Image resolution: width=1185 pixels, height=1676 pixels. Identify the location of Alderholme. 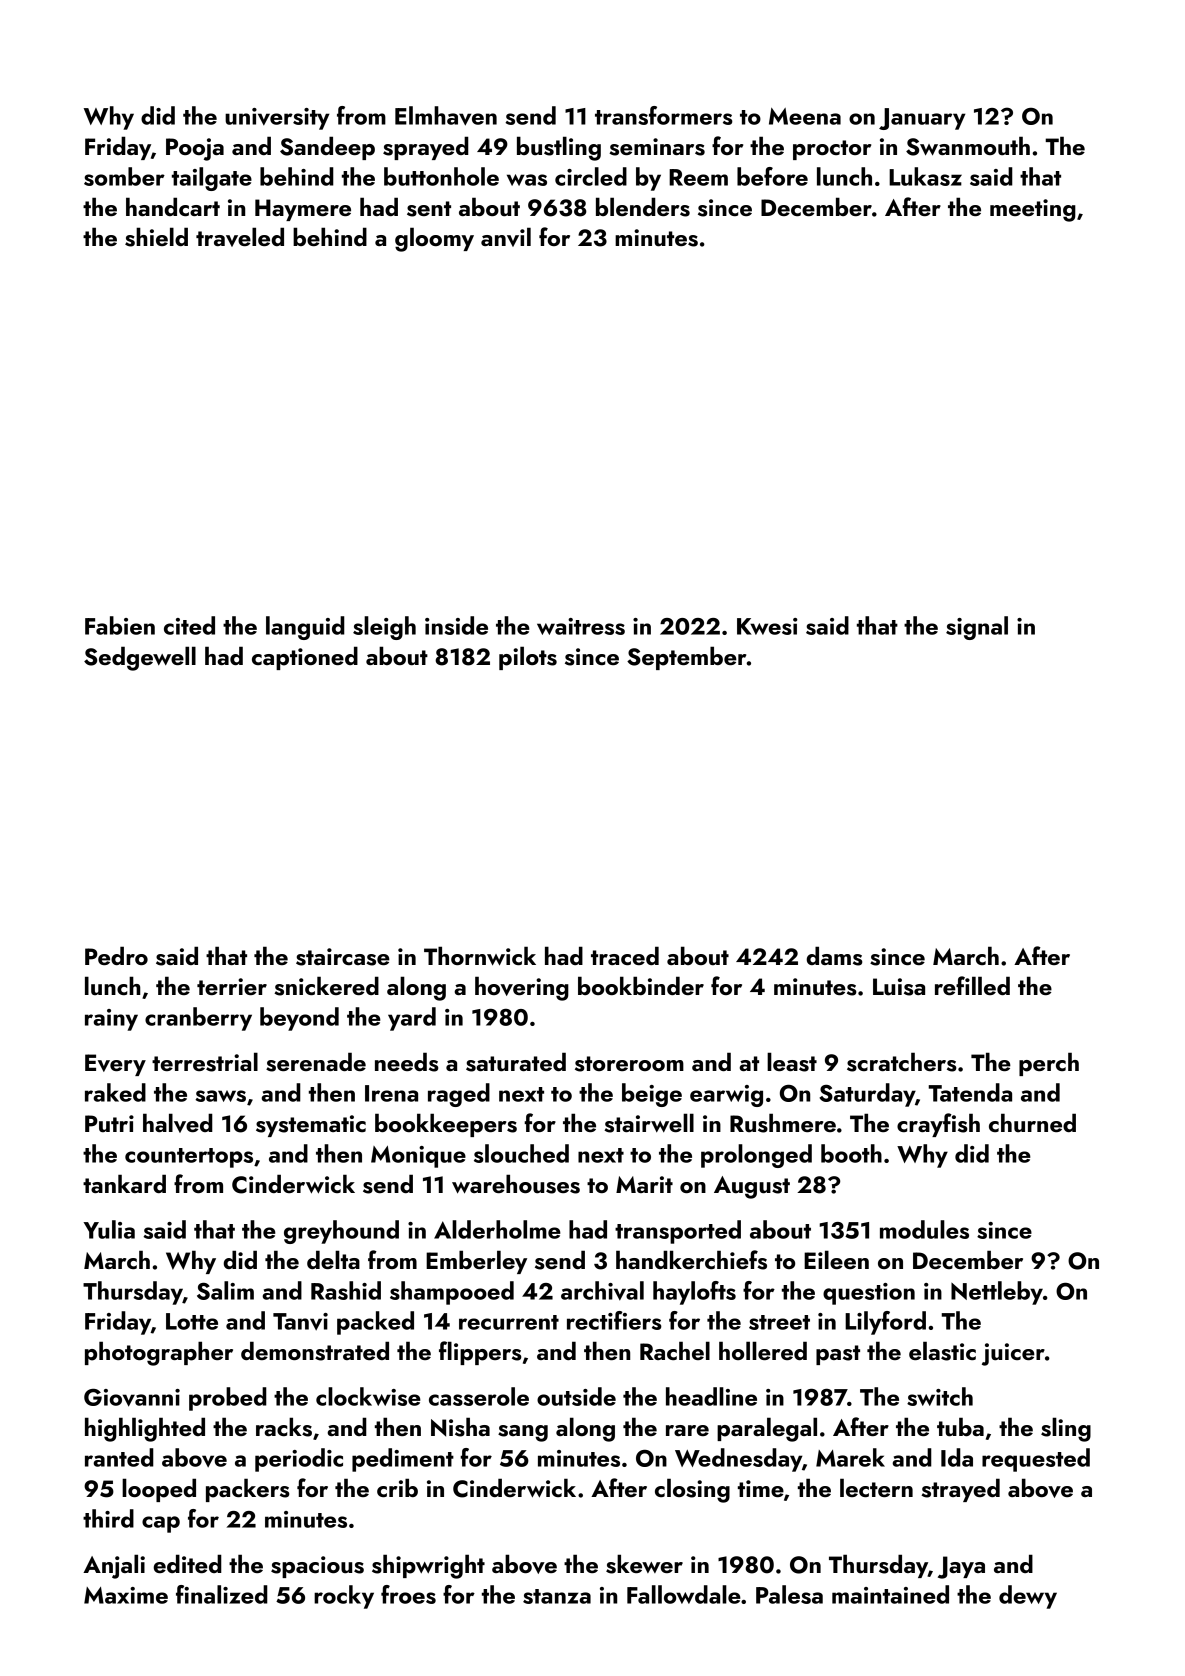
(497, 1229).
